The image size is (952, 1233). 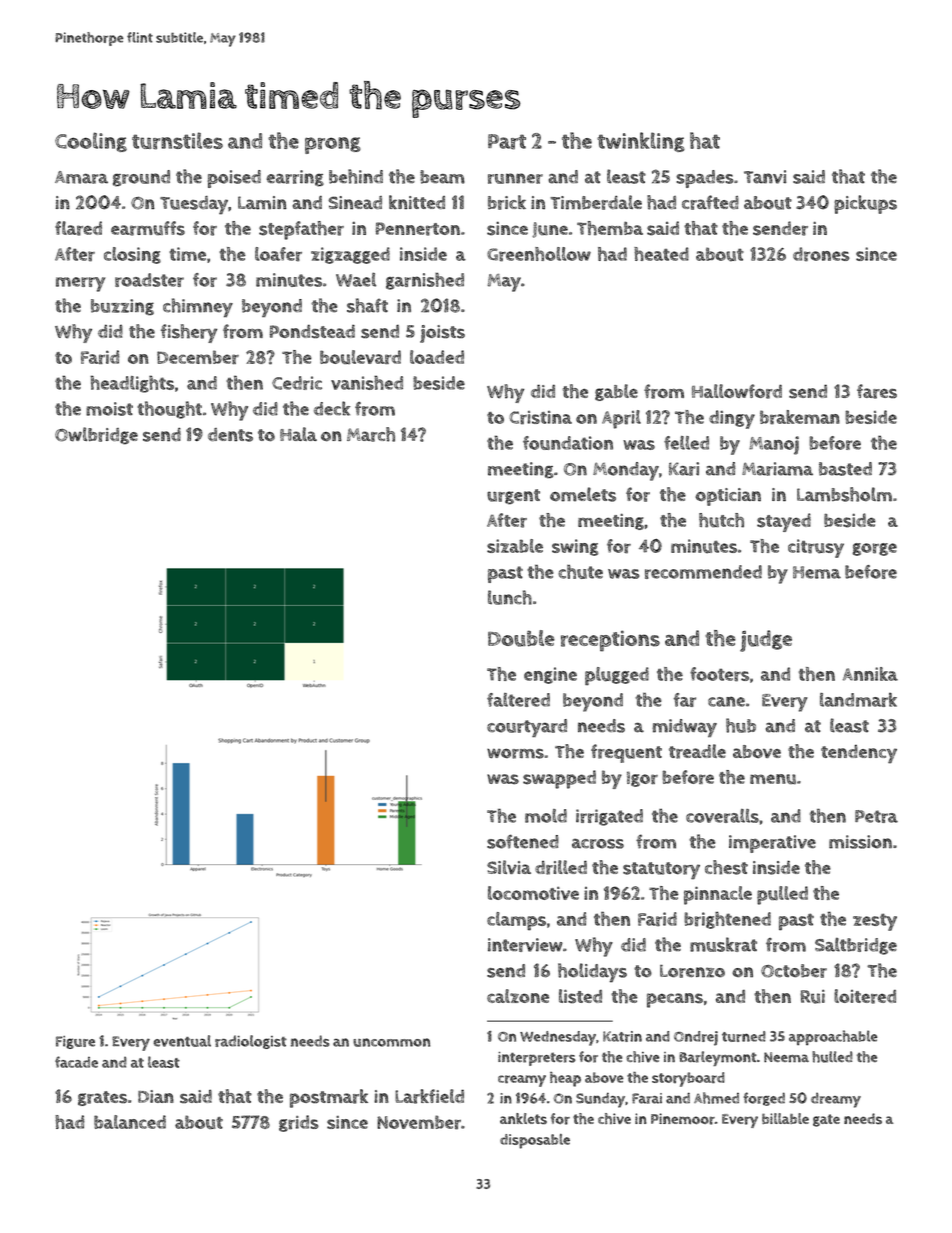 I want to click on forged, so click(x=764, y=1099).
